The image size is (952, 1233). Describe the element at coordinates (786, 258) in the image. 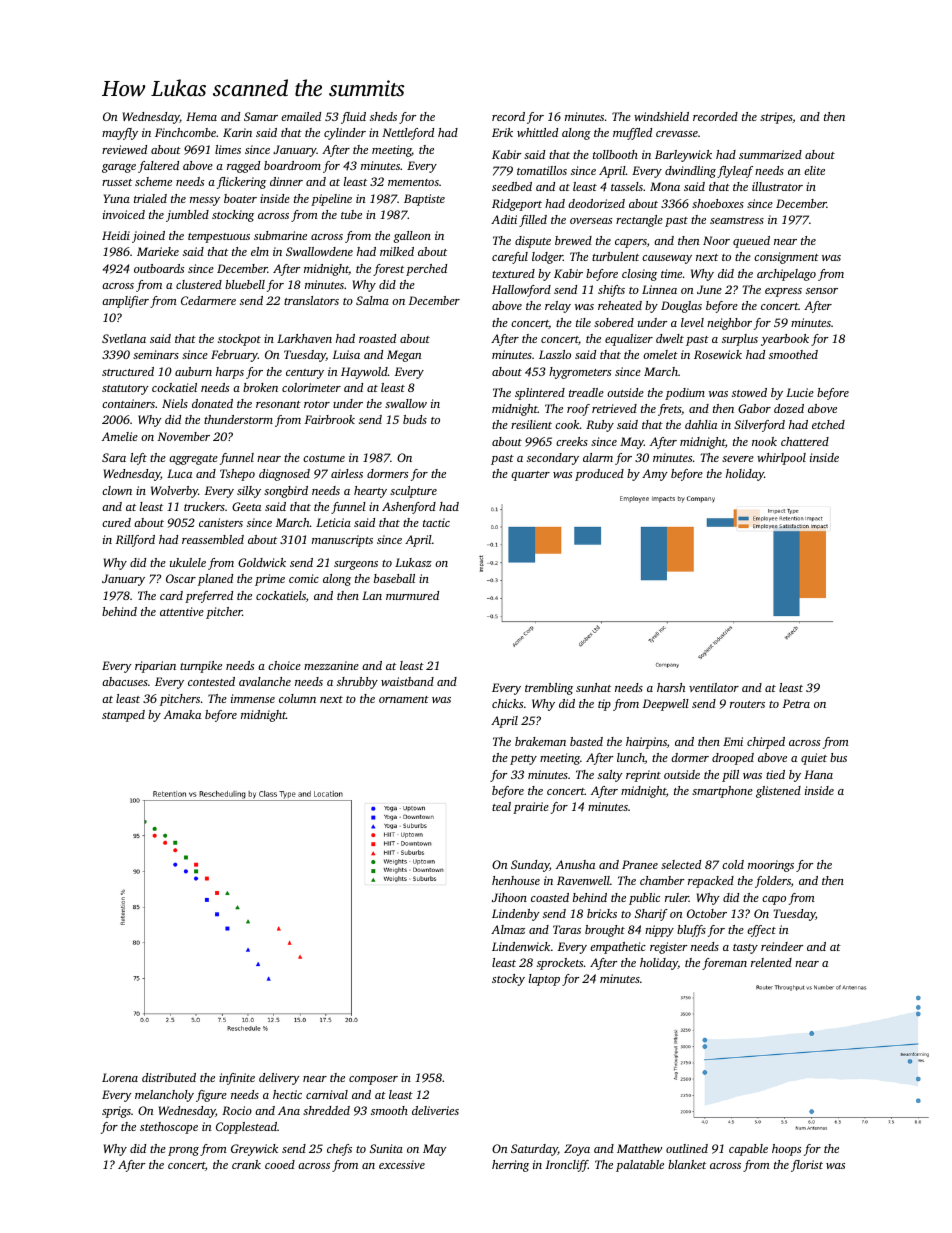

I see `consignment` at that location.
